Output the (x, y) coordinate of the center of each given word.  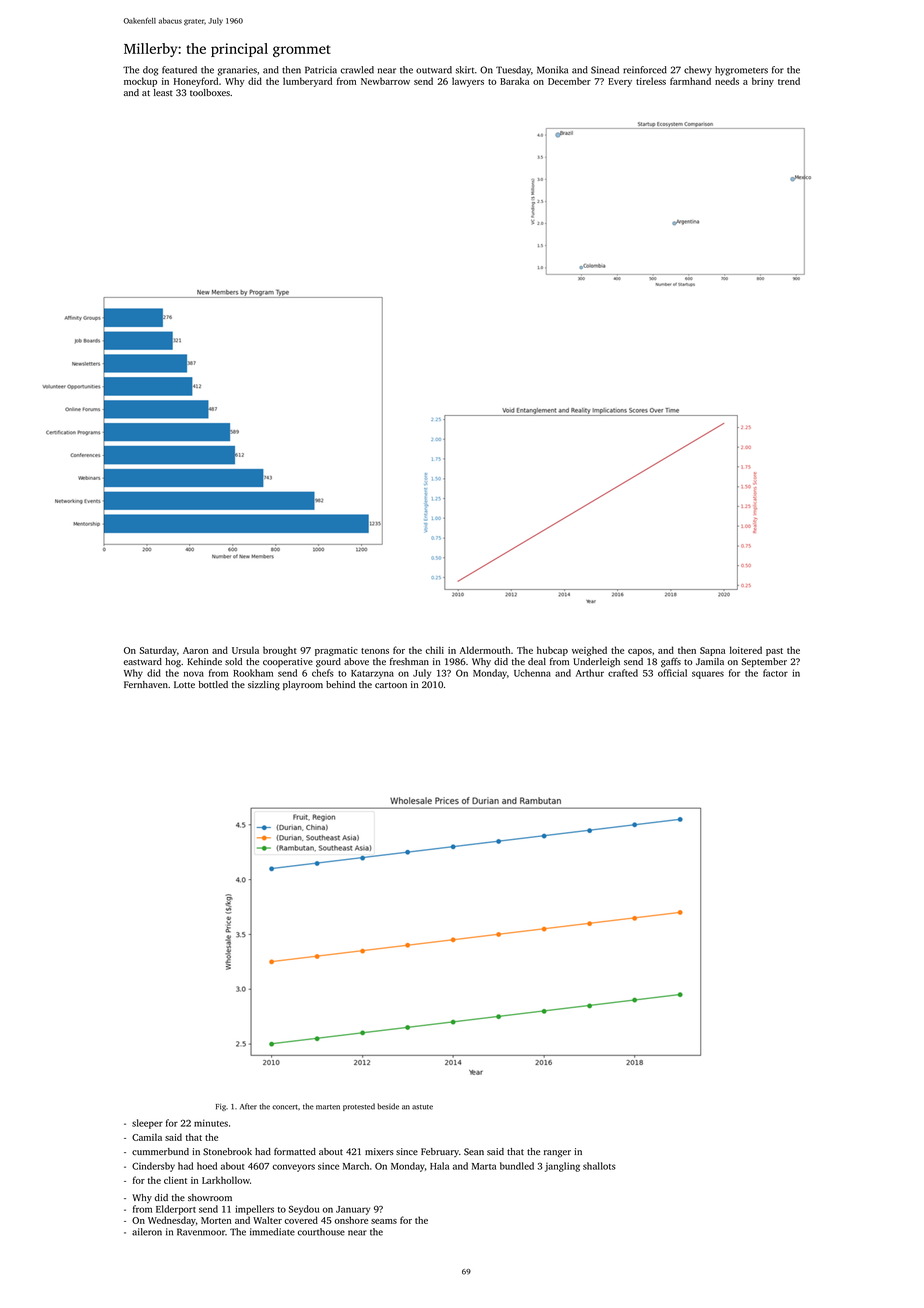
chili (435, 650)
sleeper (147, 1124)
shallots (599, 1166)
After (248, 1106)
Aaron (195, 650)
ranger (557, 1154)
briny (763, 82)
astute (422, 1107)
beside (388, 1106)
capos (640, 652)
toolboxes (210, 92)
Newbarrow (385, 81)
